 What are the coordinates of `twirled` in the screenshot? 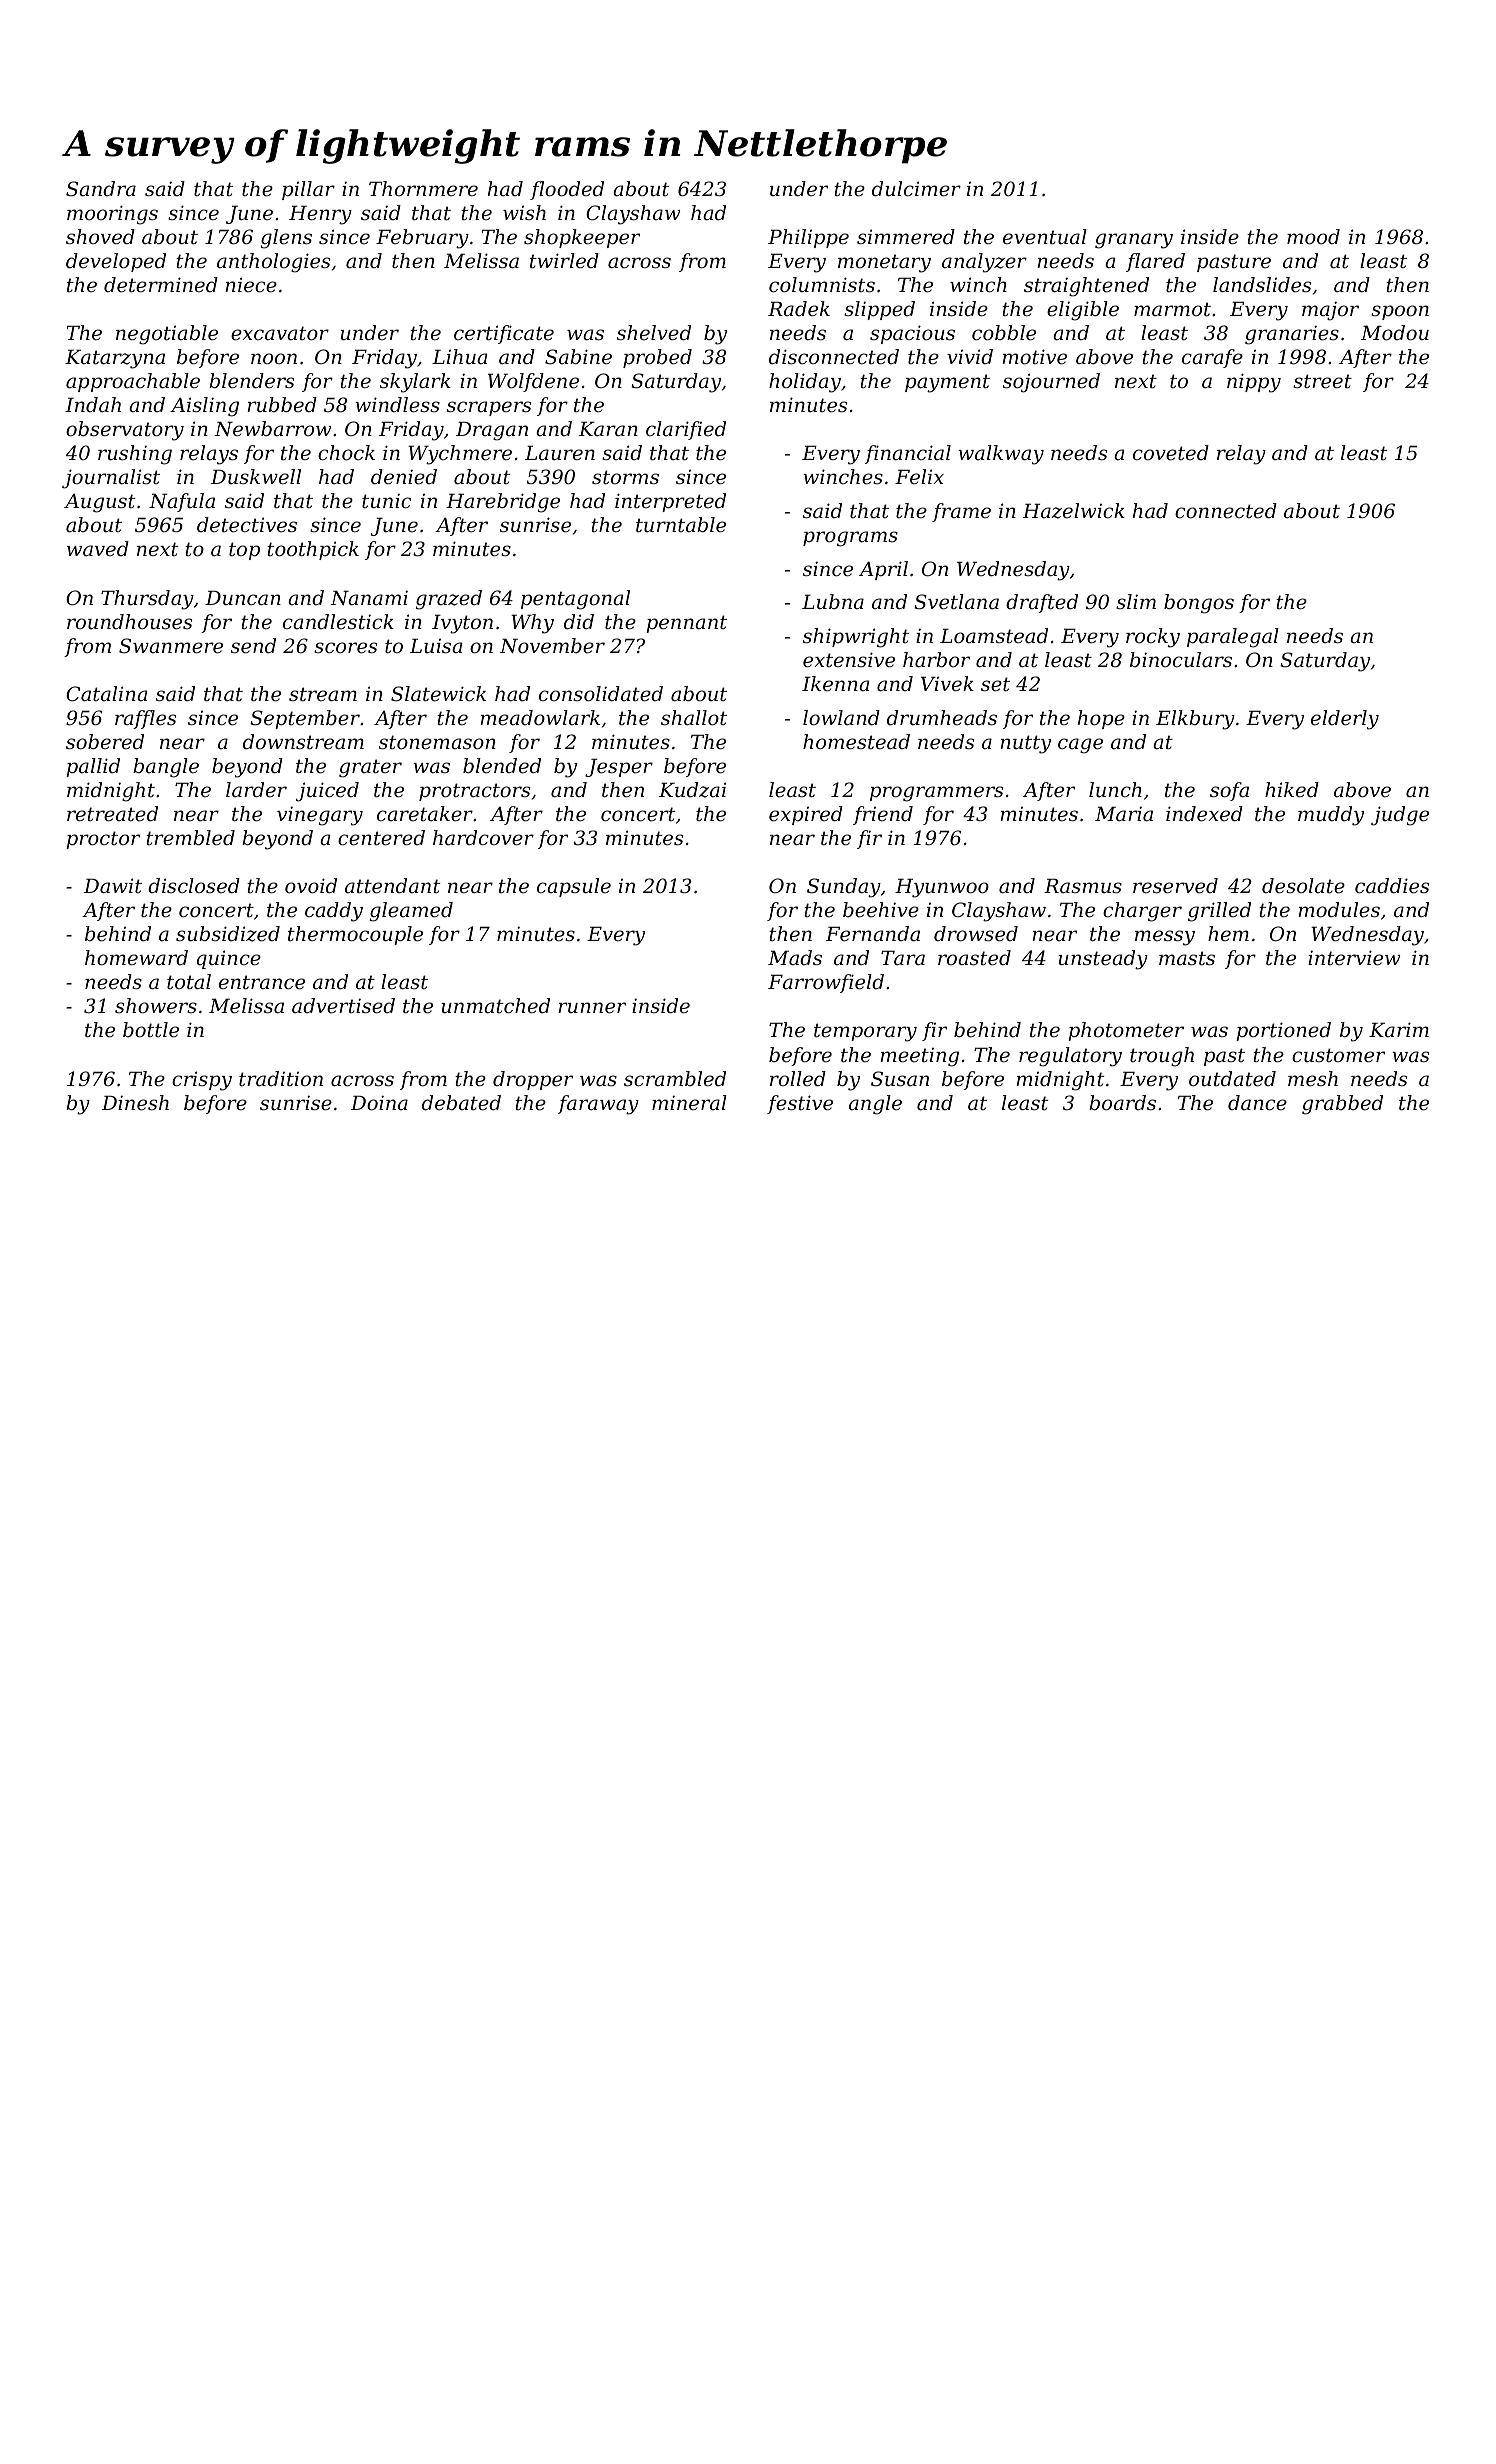 It's located at (564, 261).
